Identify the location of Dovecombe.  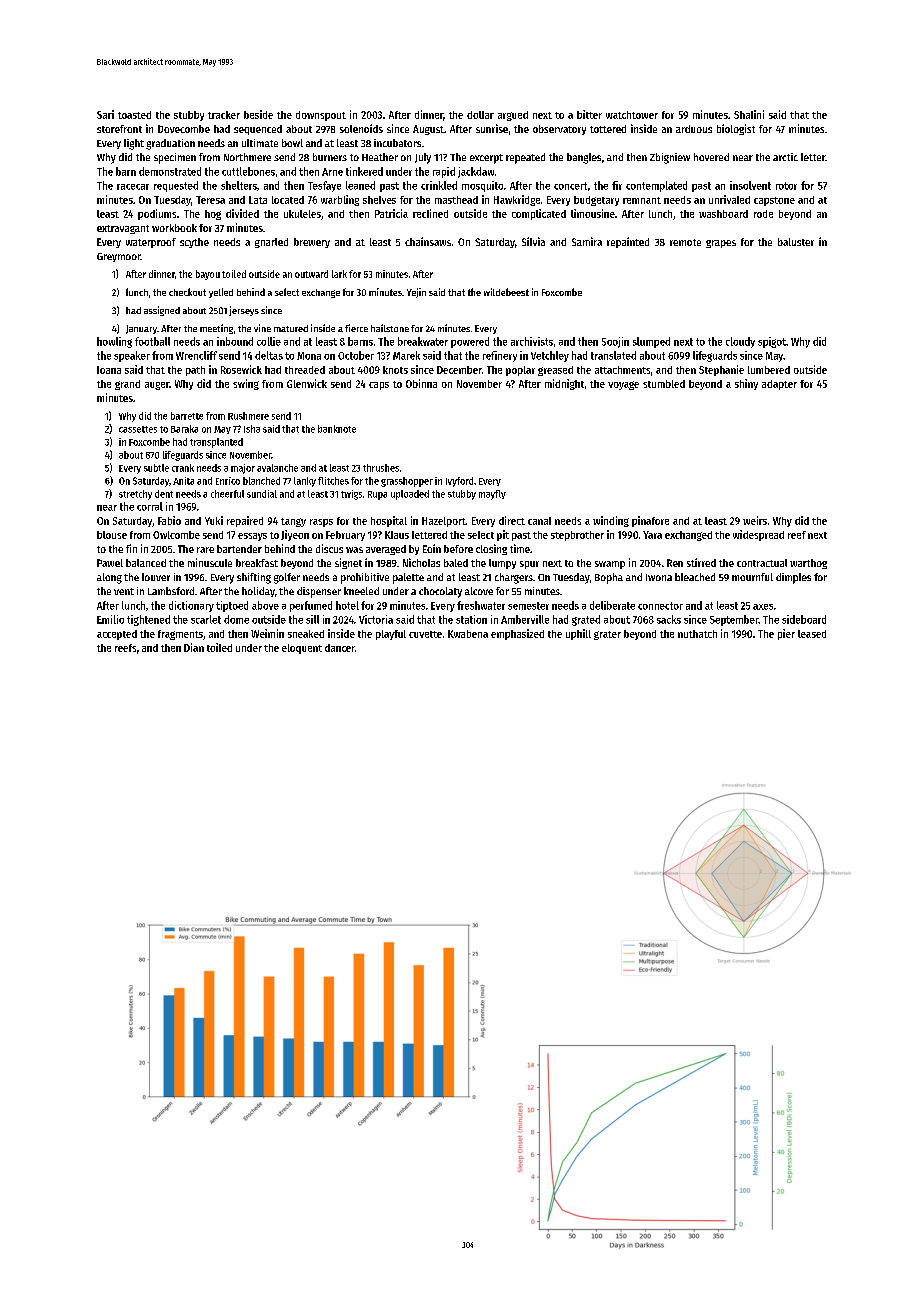
(184, 129).
